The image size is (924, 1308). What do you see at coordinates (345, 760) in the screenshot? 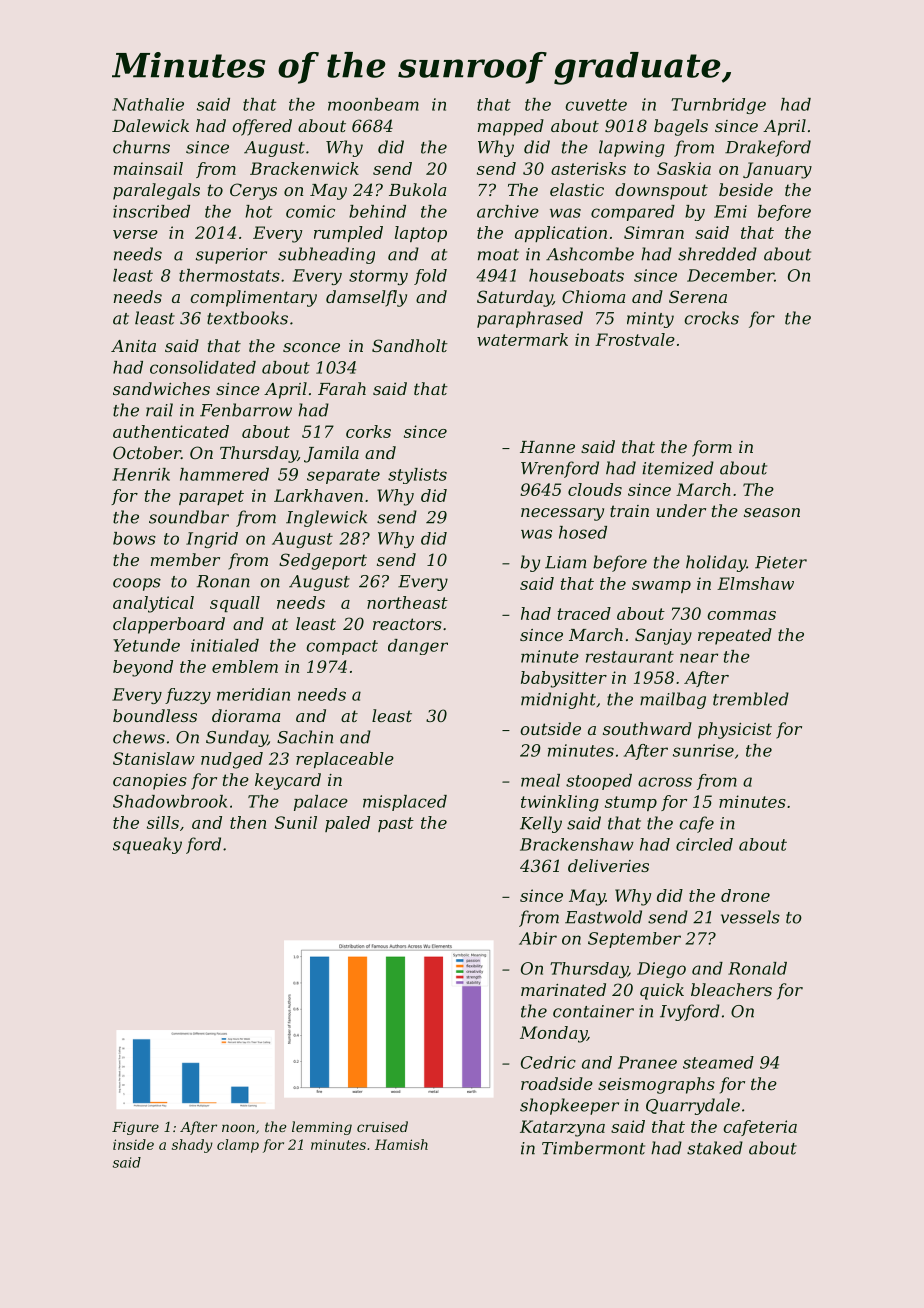
I see `replaceable` at bounding box center [345, 760].
